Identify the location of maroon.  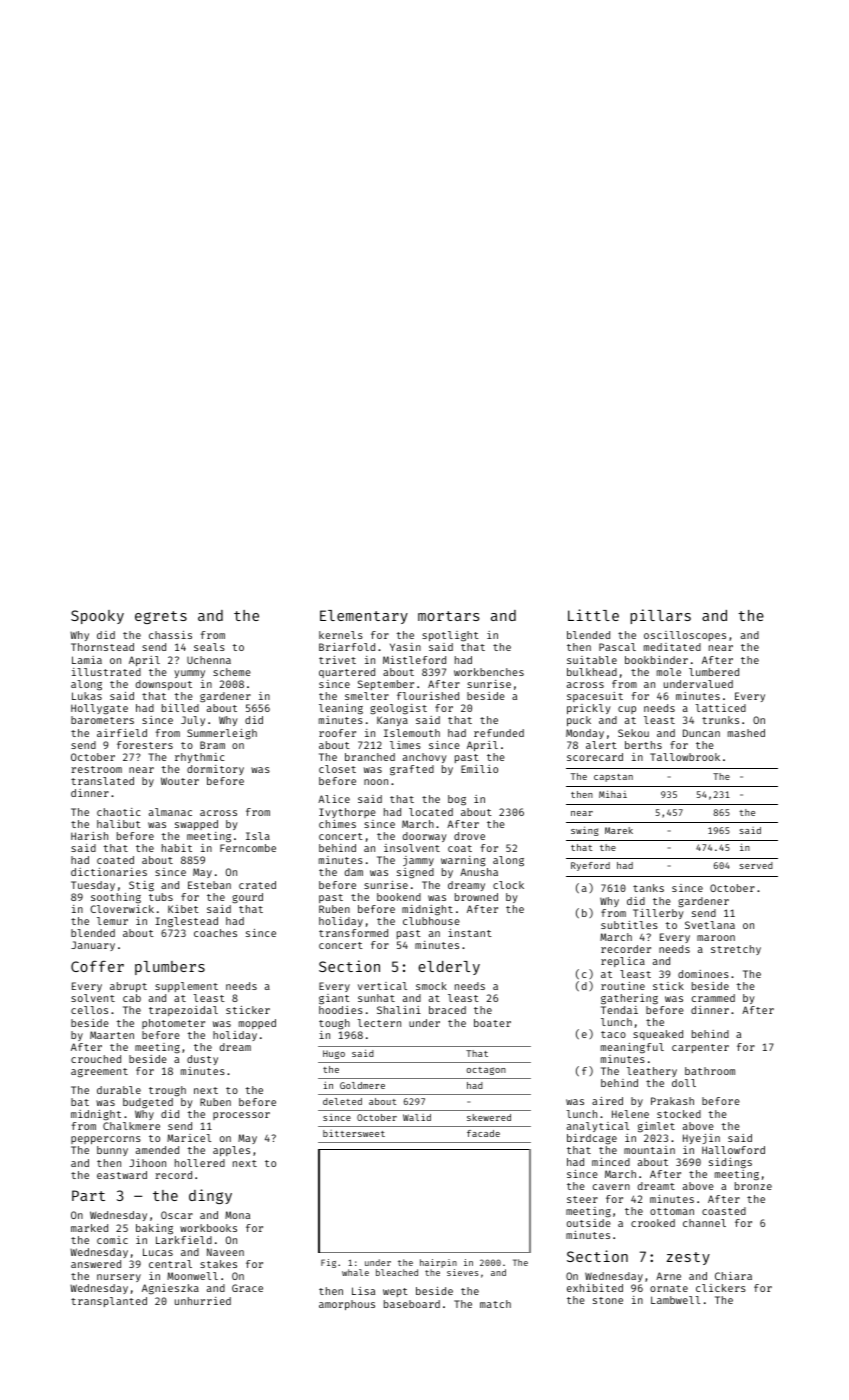
(716, 938).
